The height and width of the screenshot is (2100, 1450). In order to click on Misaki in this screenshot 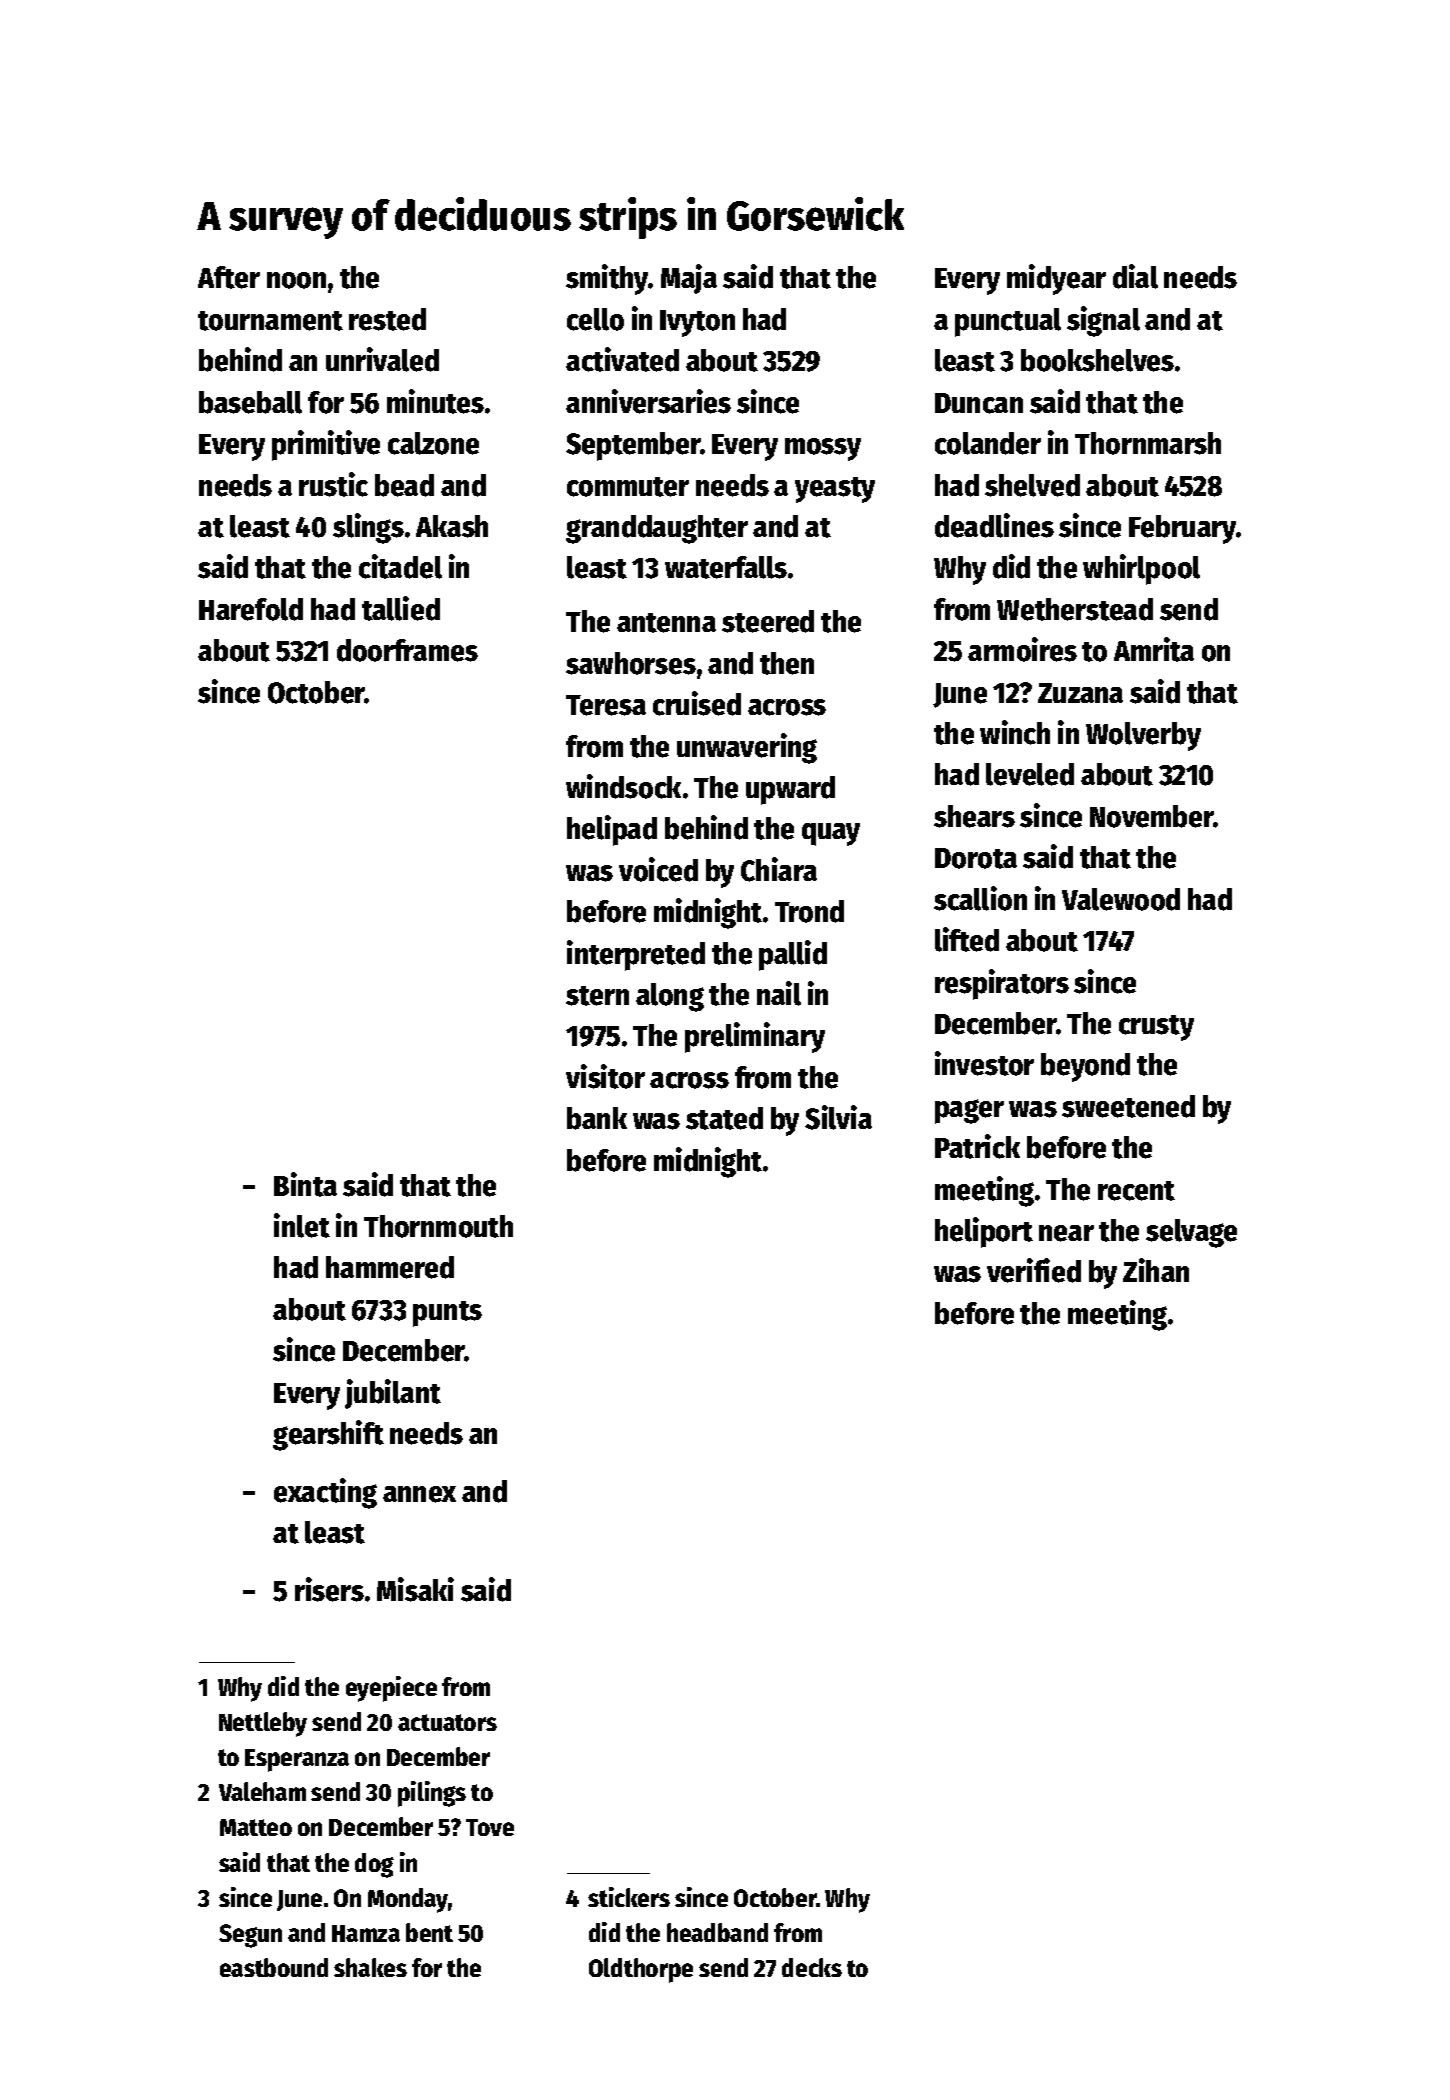, I will do `click(415, 1589)`.
